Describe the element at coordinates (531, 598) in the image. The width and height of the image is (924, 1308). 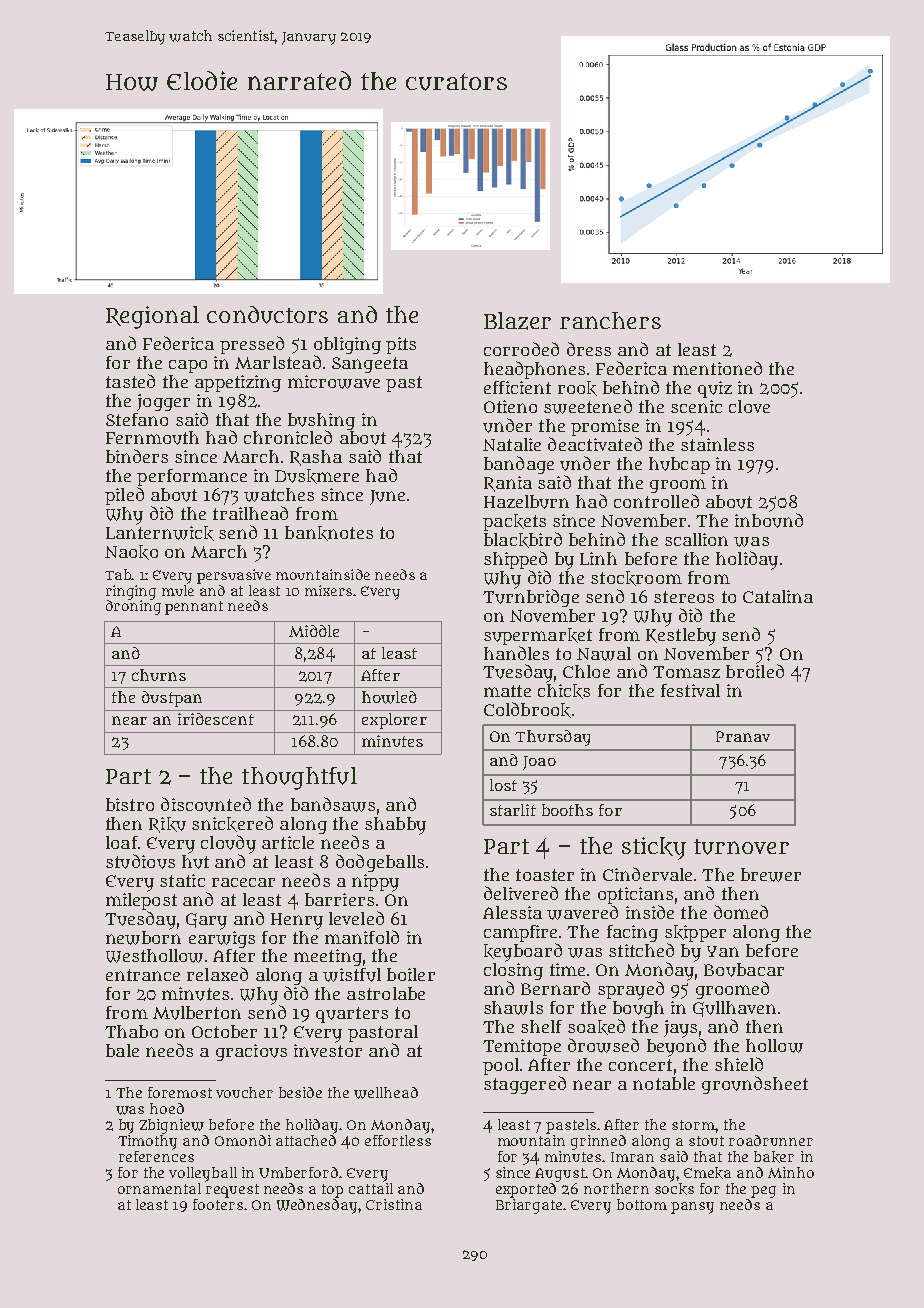
I see `Turnbridge` at that location.
